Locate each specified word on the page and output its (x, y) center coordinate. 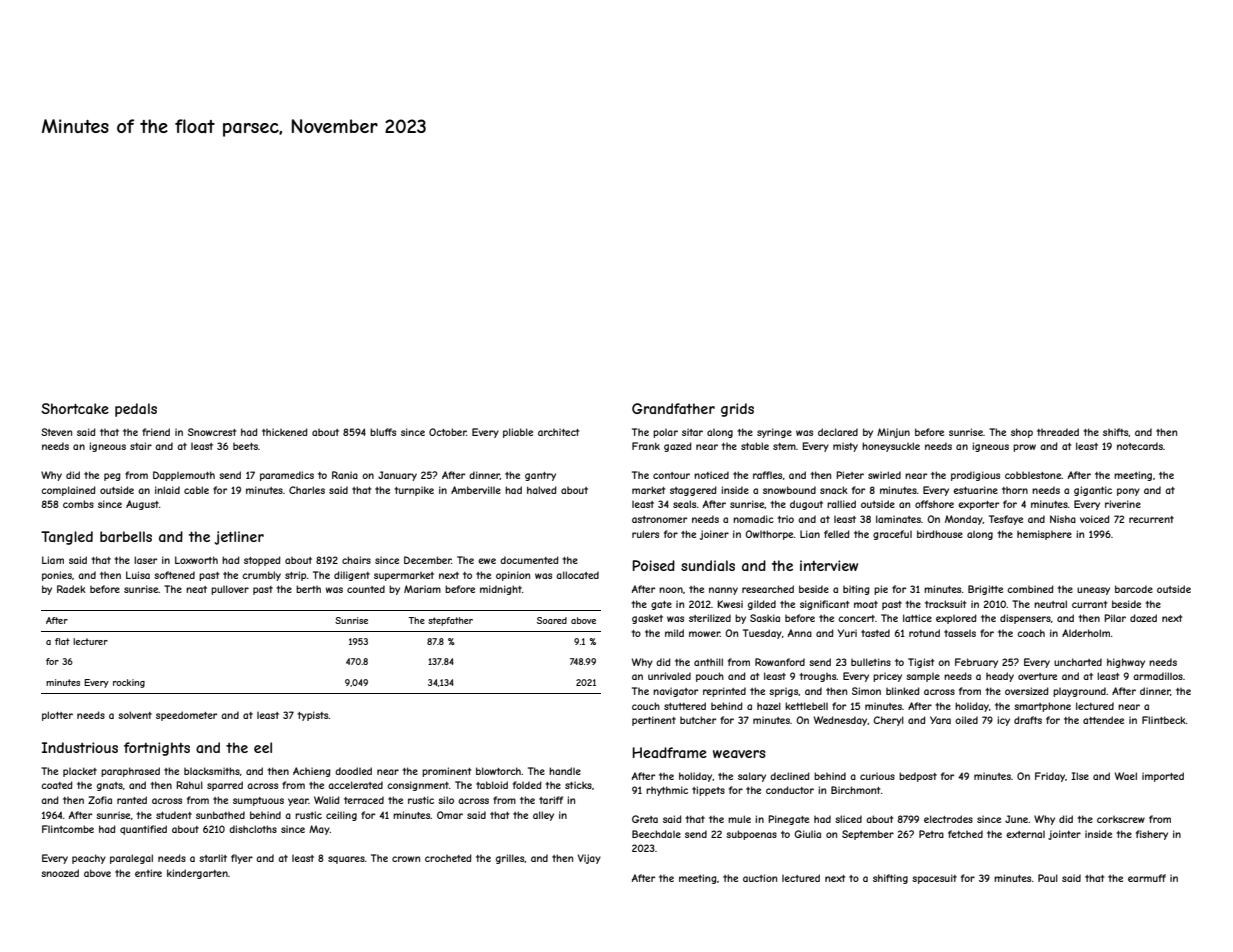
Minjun (893, 433)
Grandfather (673, 408)
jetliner (239, 538)
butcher (698, 720)
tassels (960, 633)
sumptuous (258, 801)
